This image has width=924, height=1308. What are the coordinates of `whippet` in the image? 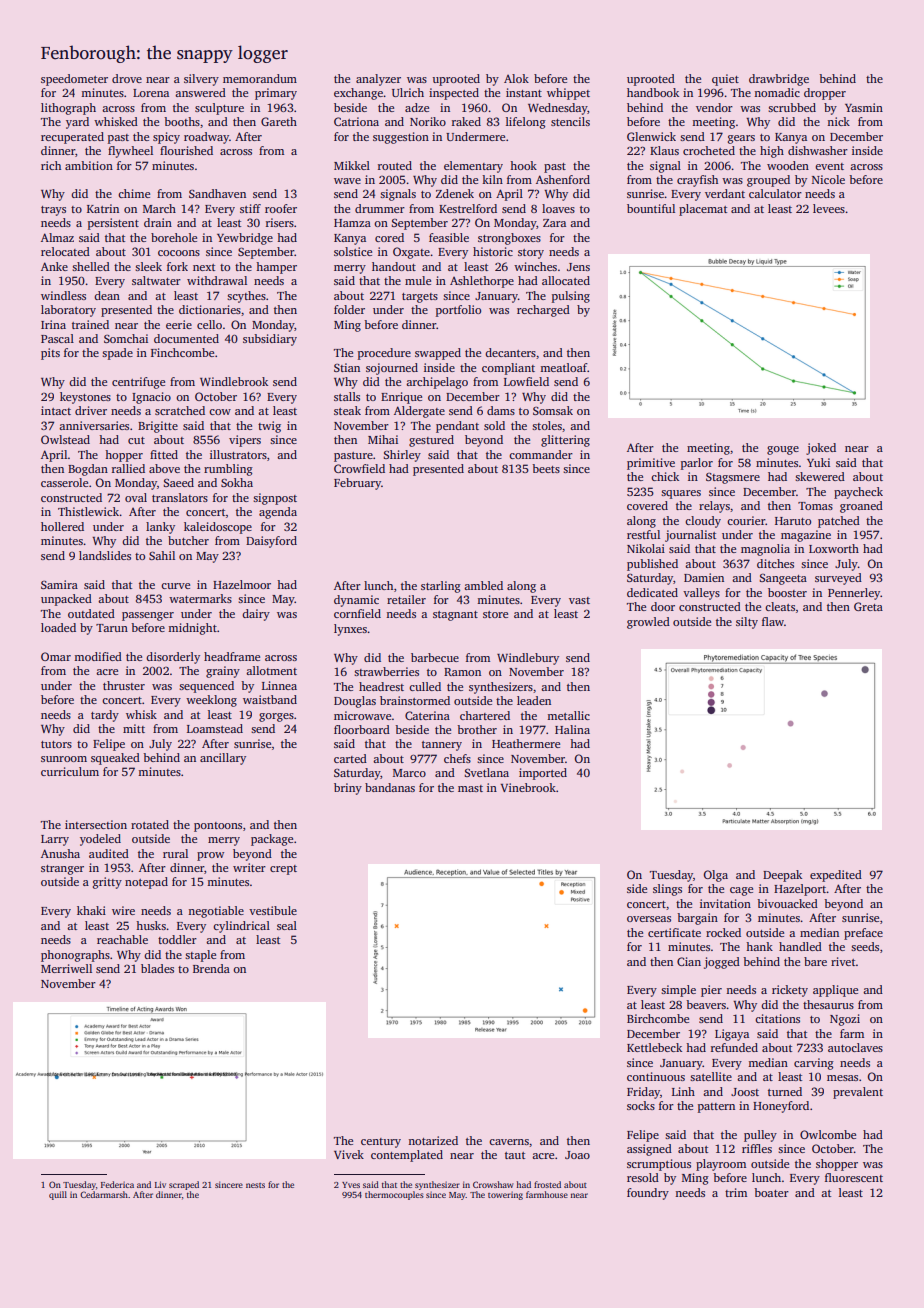 It's located at (568, 94).
